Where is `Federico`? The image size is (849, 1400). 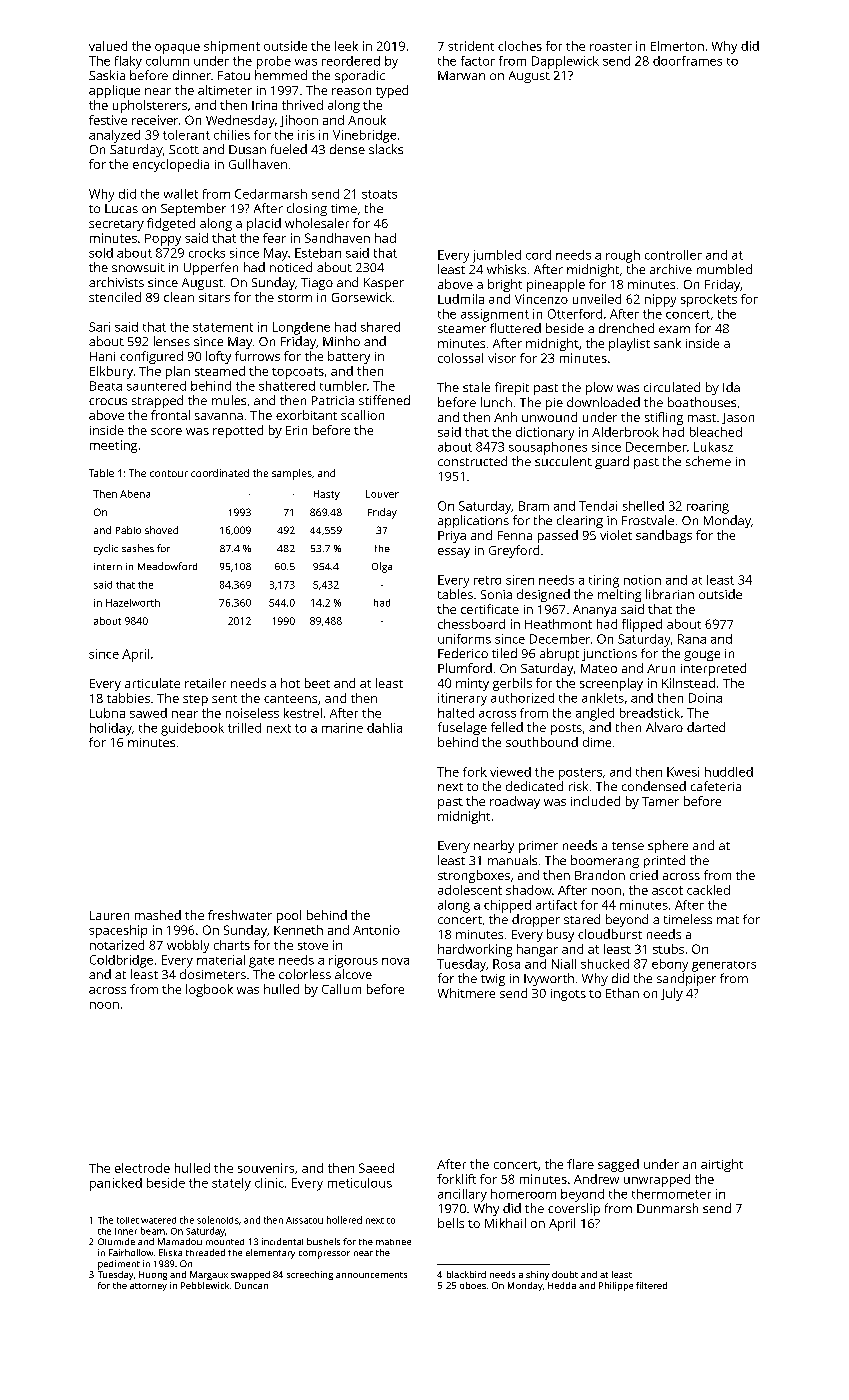
Federico is located at coordinates (463, 653).
